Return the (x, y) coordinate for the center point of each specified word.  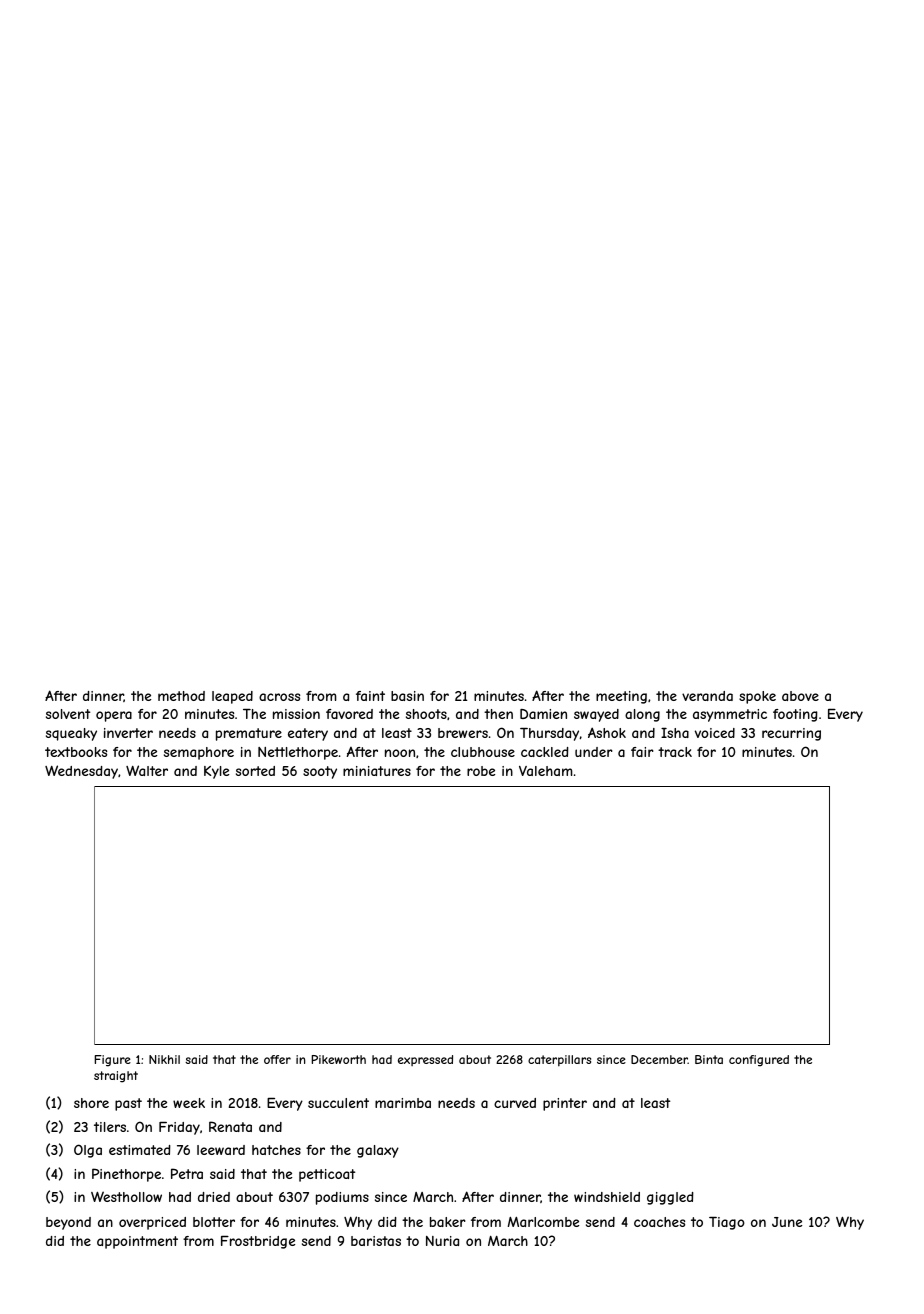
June (787, 1222)
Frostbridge (258, 1242)
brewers (463, 733)
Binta (709, 1059)
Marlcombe (543, 1222)
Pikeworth (338, 1059)
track (675, 752)
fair (642, 752)
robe (481, 771)
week (189, 1103)
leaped (232, 697)
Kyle (216, 772)
